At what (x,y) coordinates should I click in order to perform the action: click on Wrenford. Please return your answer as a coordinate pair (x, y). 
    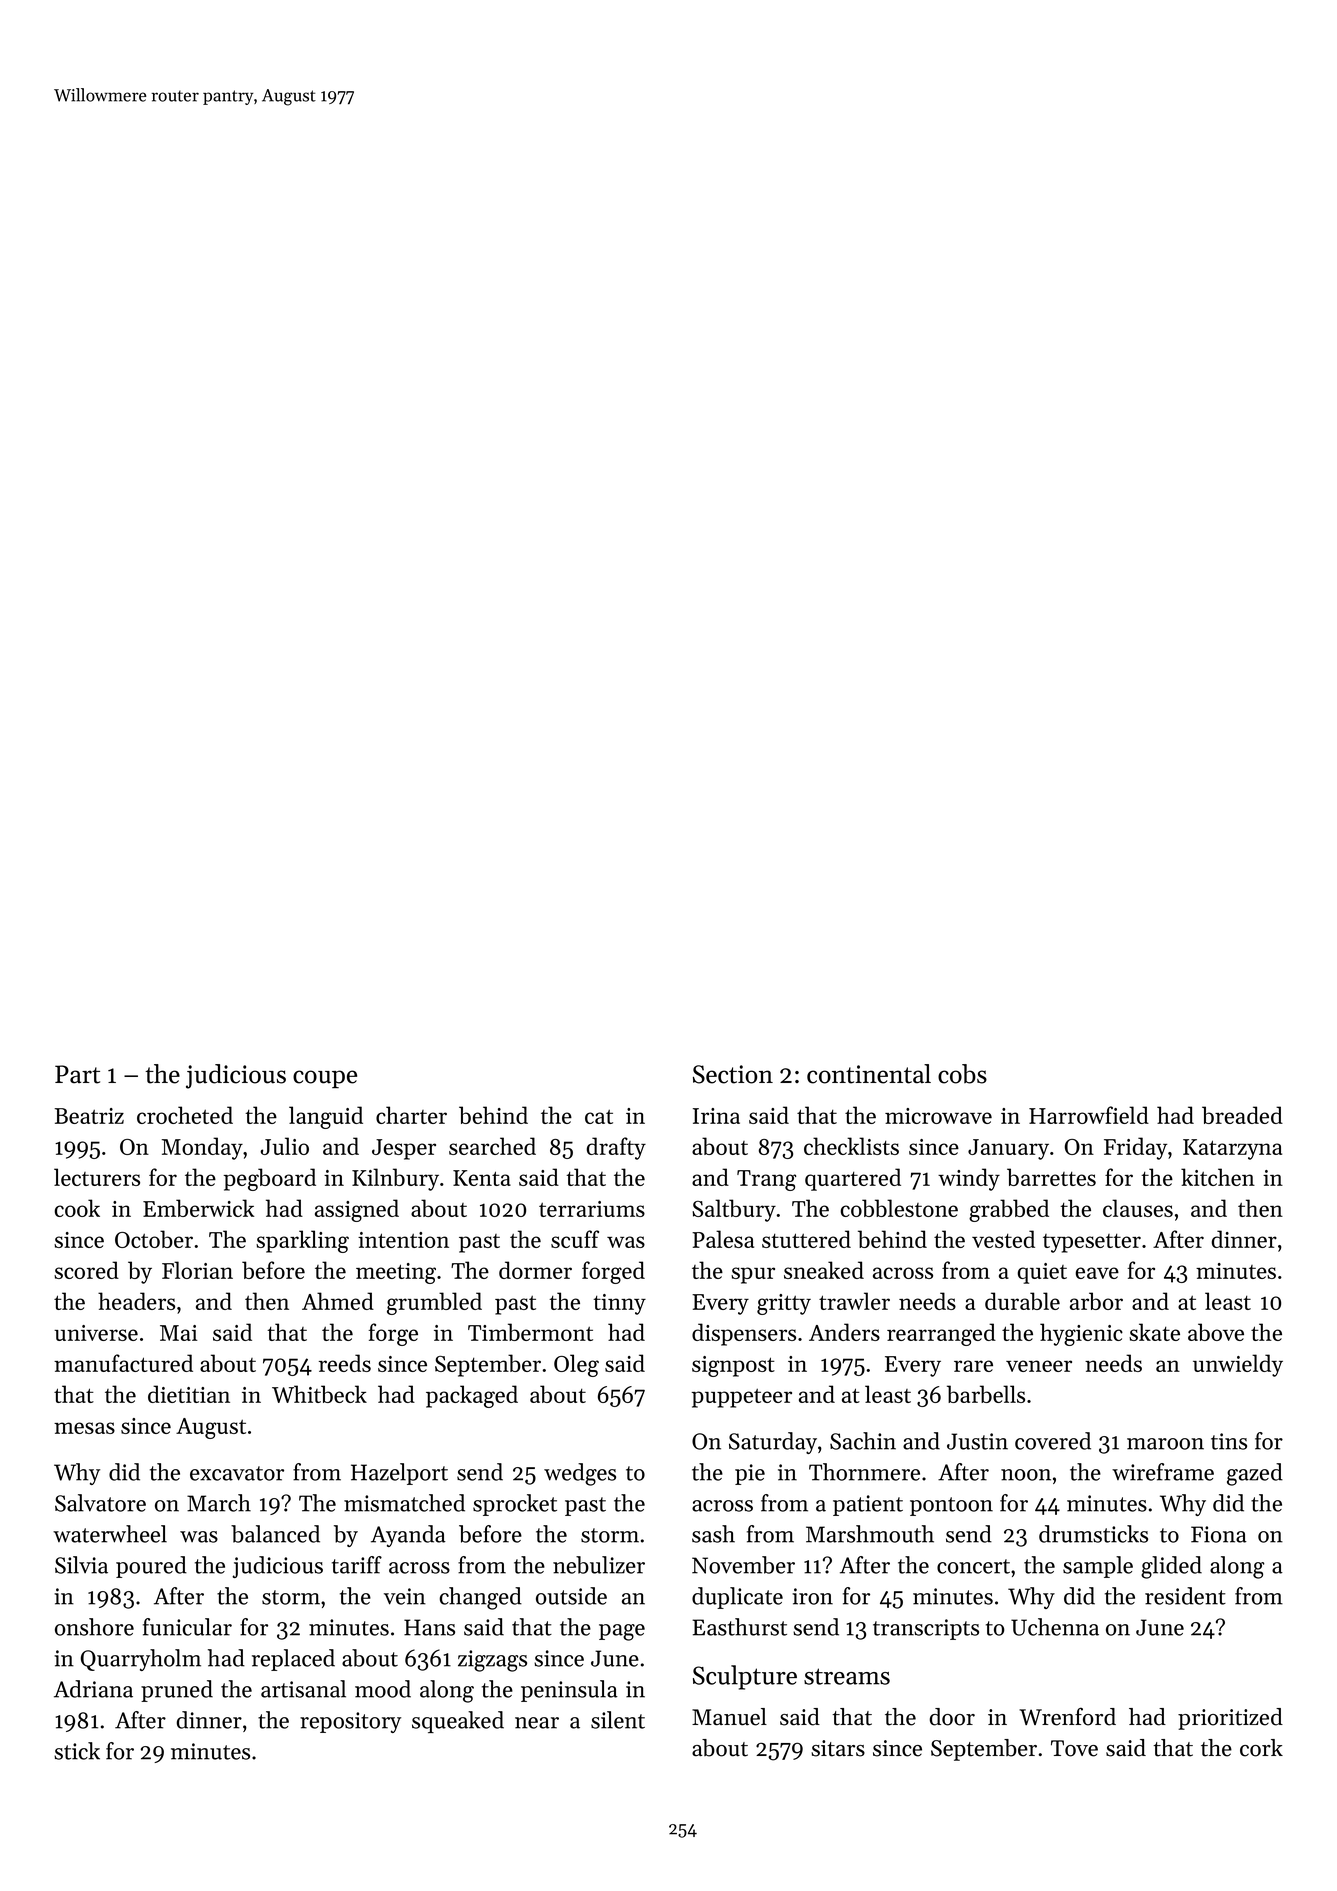
    Looking at the image, I should click on (1067, 1716).
